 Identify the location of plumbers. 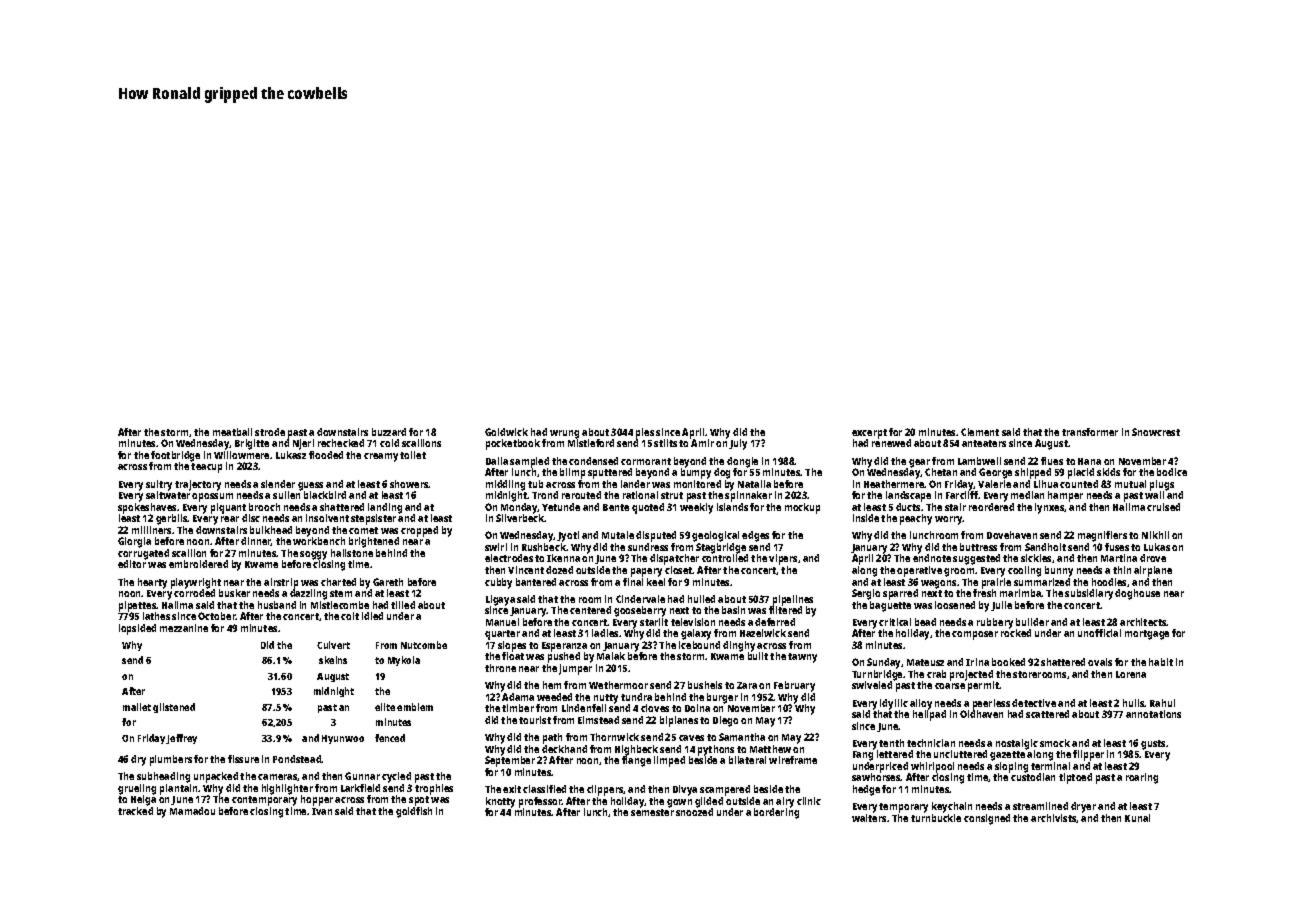
(171, 760).
